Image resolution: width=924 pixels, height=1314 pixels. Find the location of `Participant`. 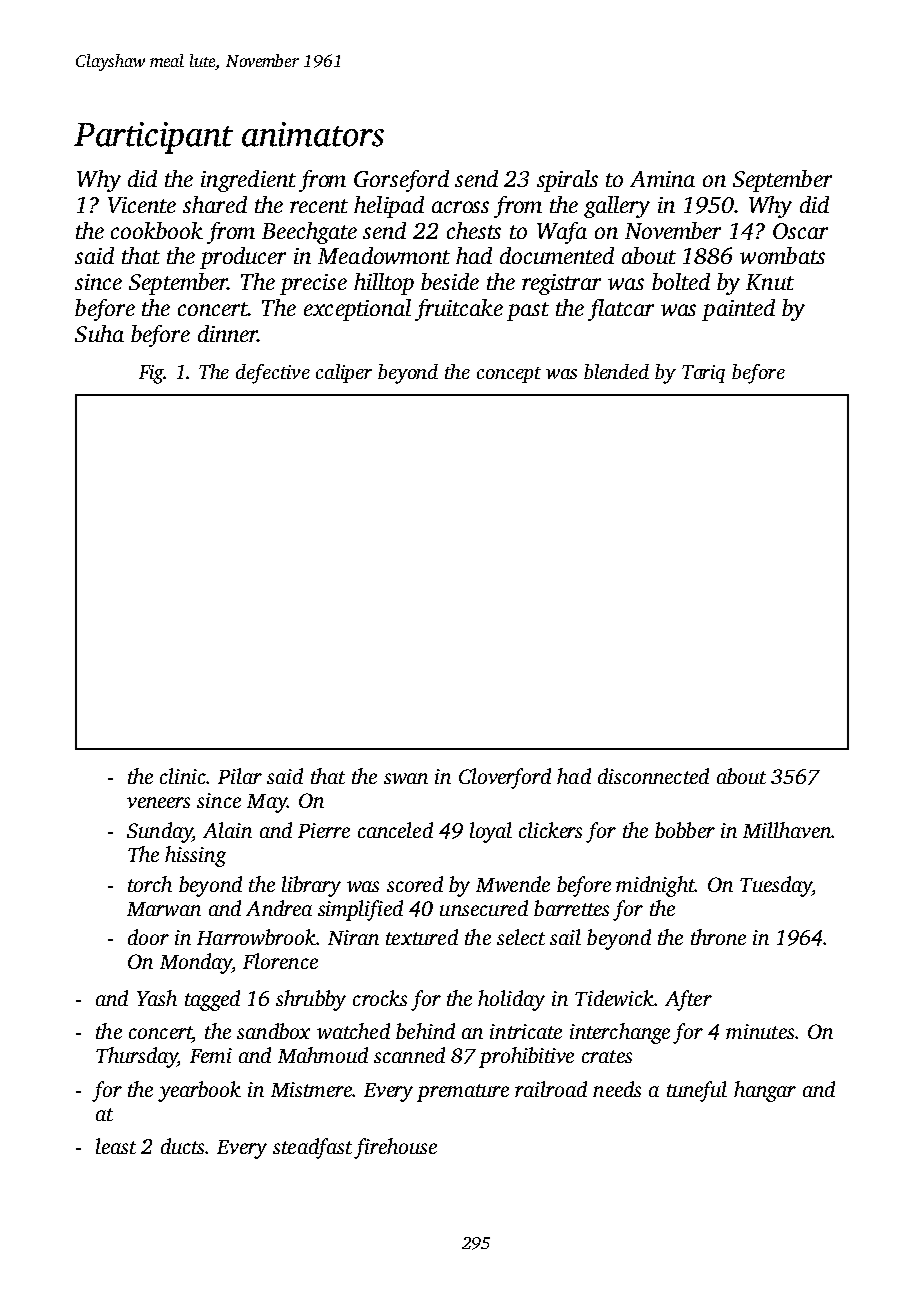

Participant is located at coordinates (153, 138).
